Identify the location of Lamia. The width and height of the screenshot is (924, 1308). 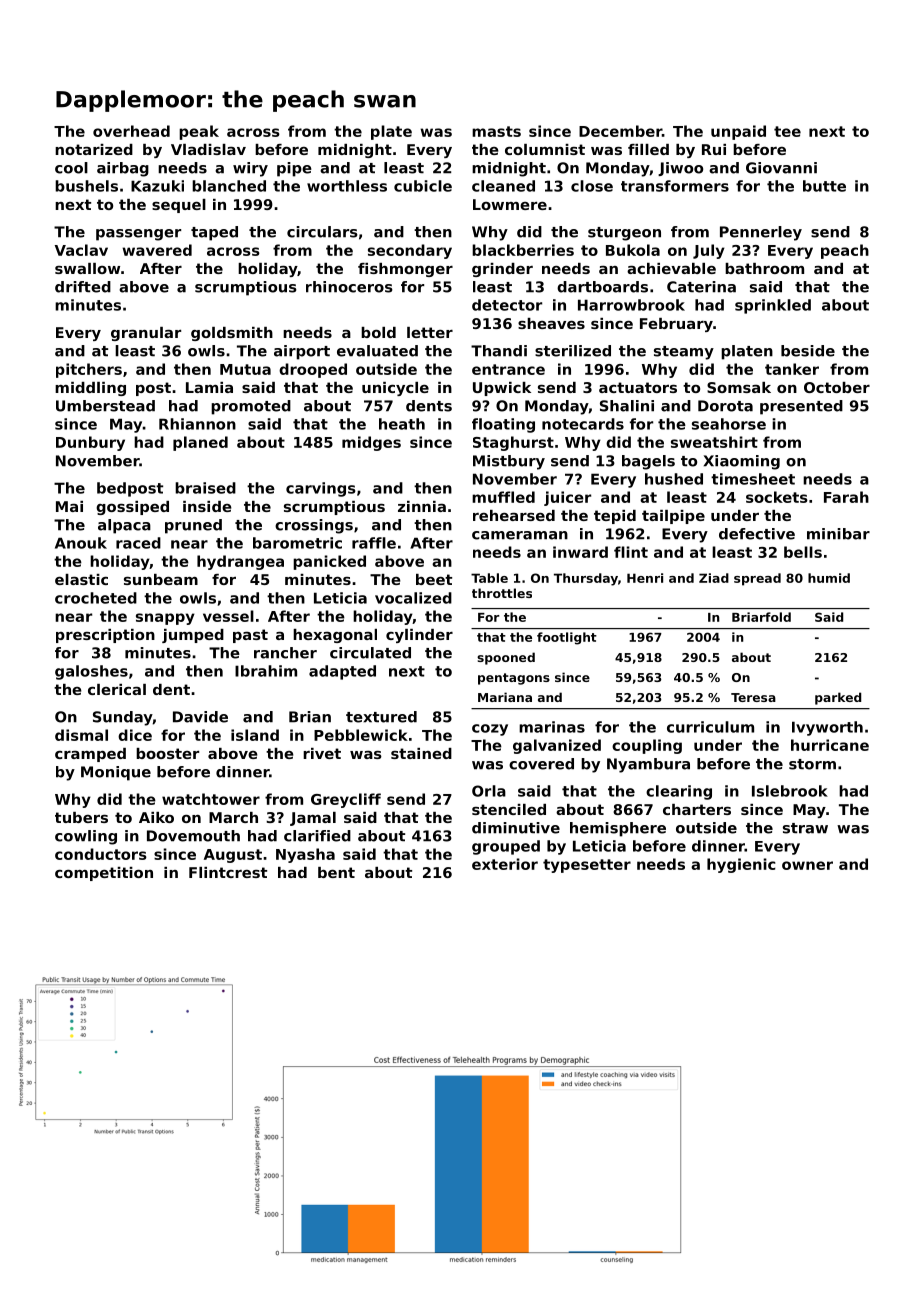
(209, 387).
